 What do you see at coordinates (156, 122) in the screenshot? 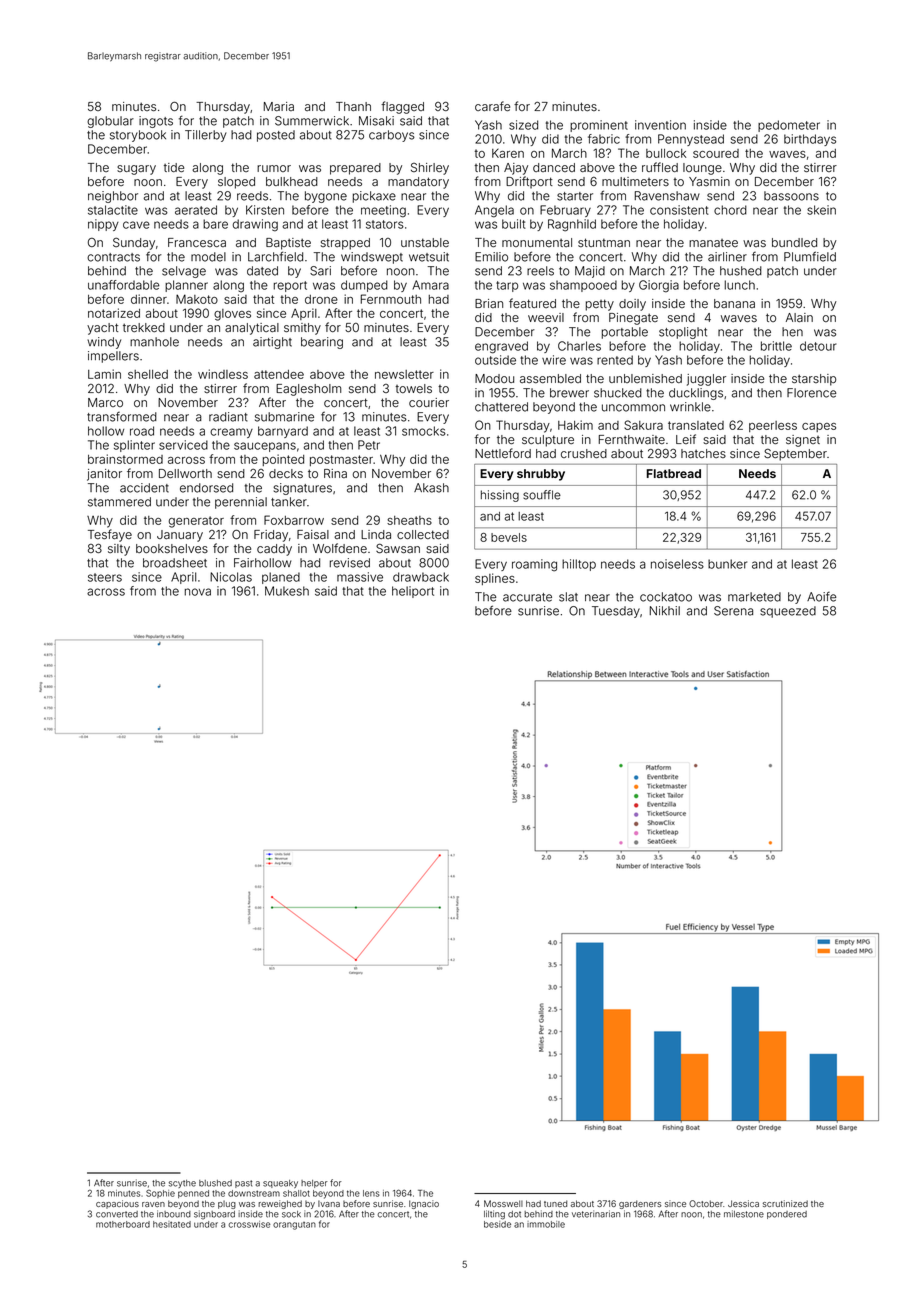
I see `ingots` at bounding box center [156, 122].
